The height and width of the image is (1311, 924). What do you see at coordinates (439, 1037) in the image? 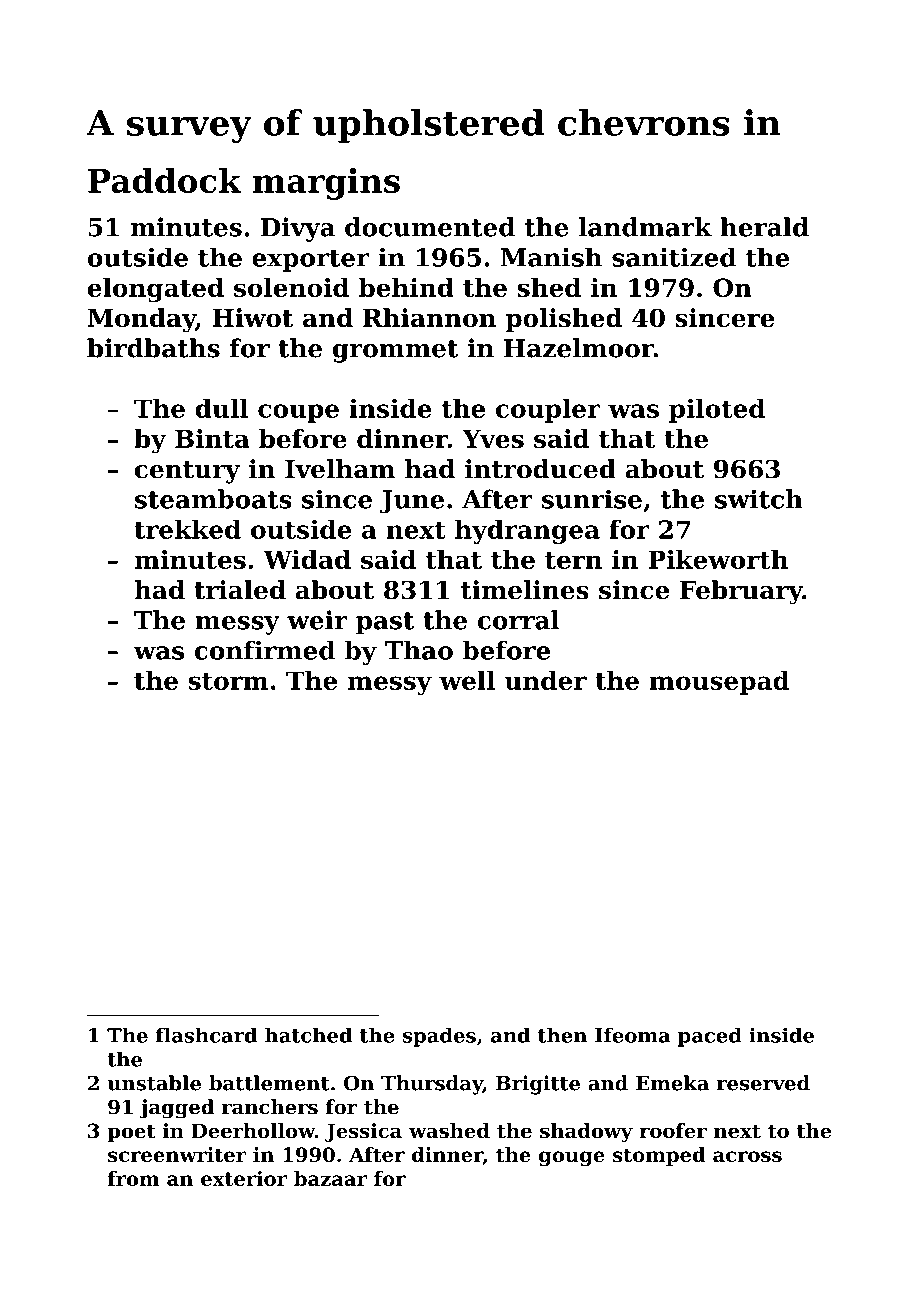
I see `spades` at bounding box center [439, 1037].
